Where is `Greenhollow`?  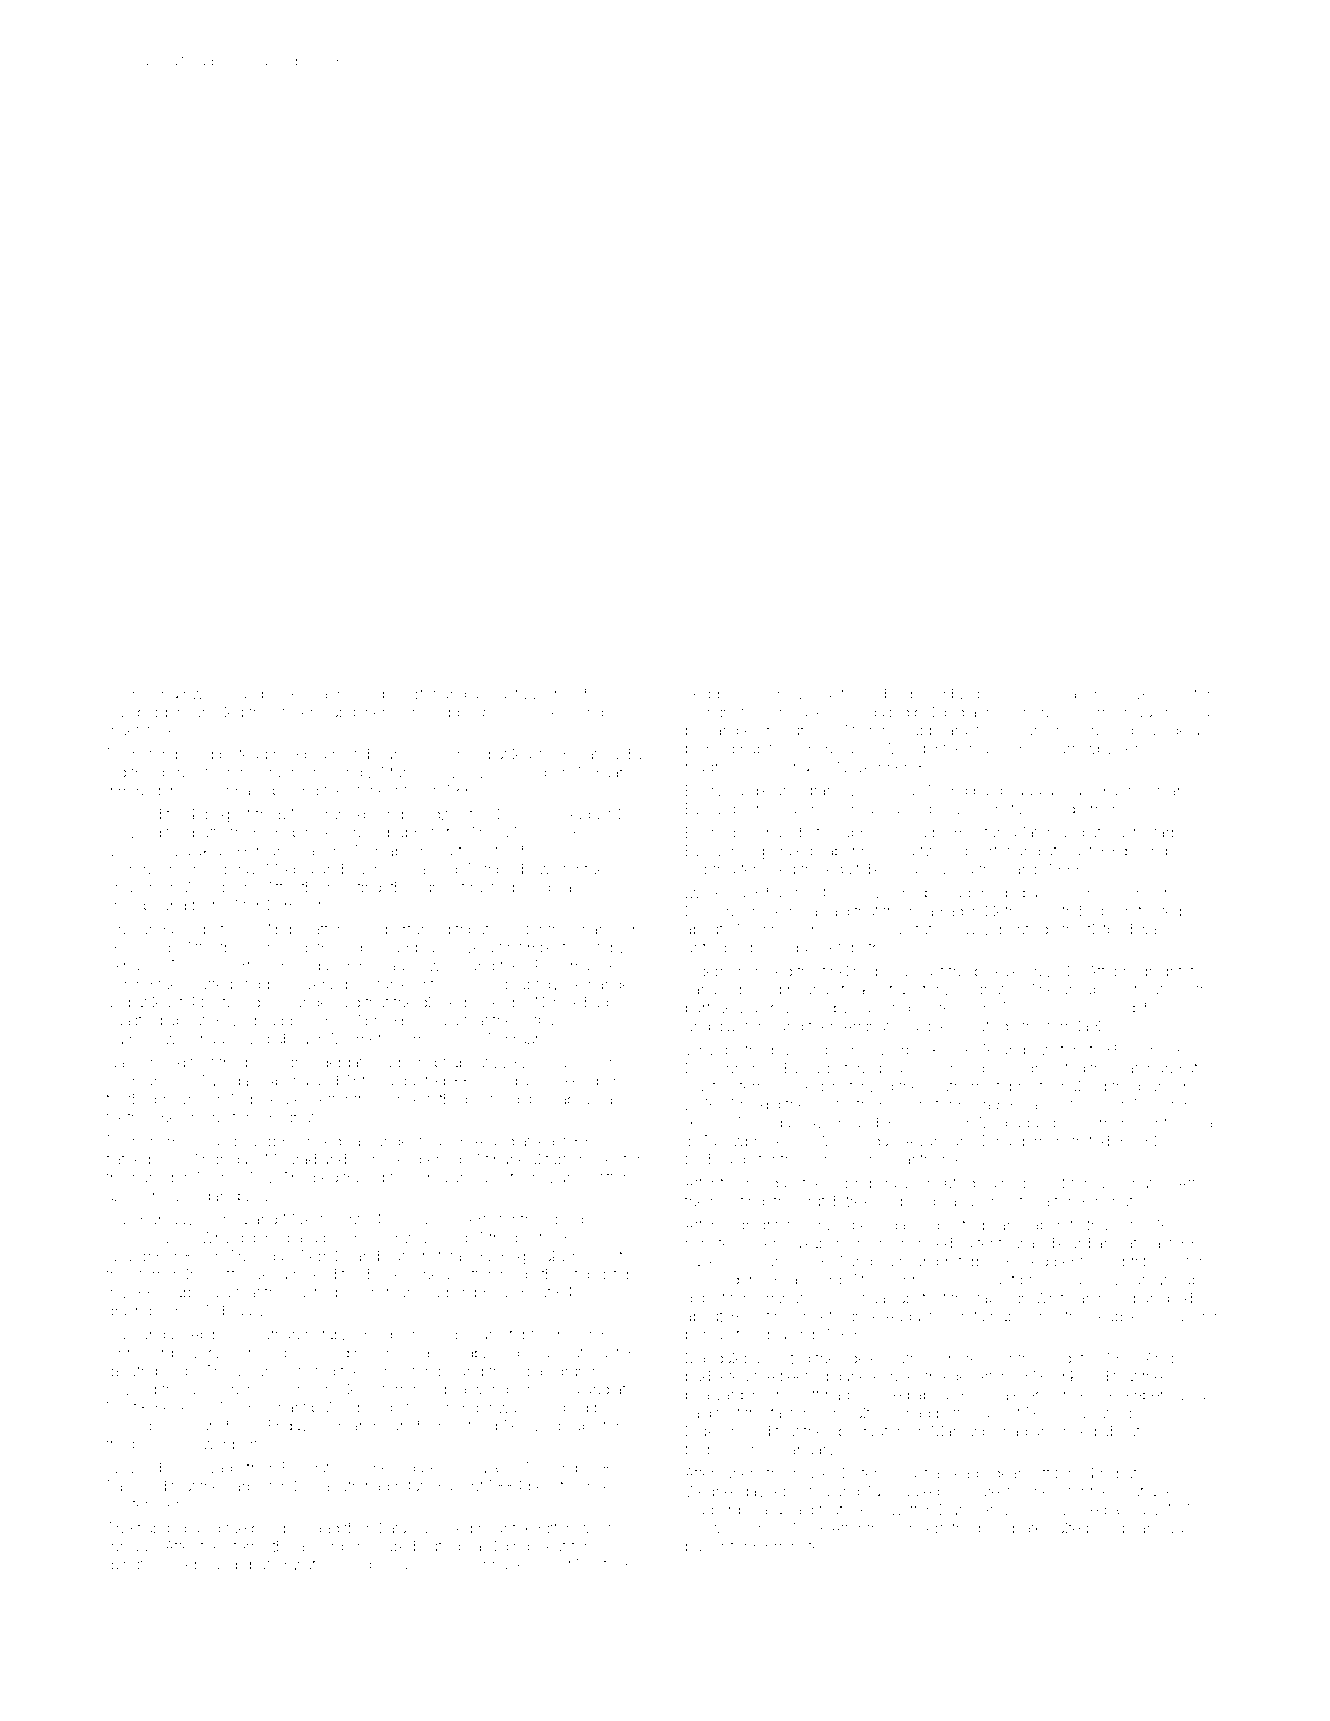 Greenhollow is located at coordinates (150, 1237).
